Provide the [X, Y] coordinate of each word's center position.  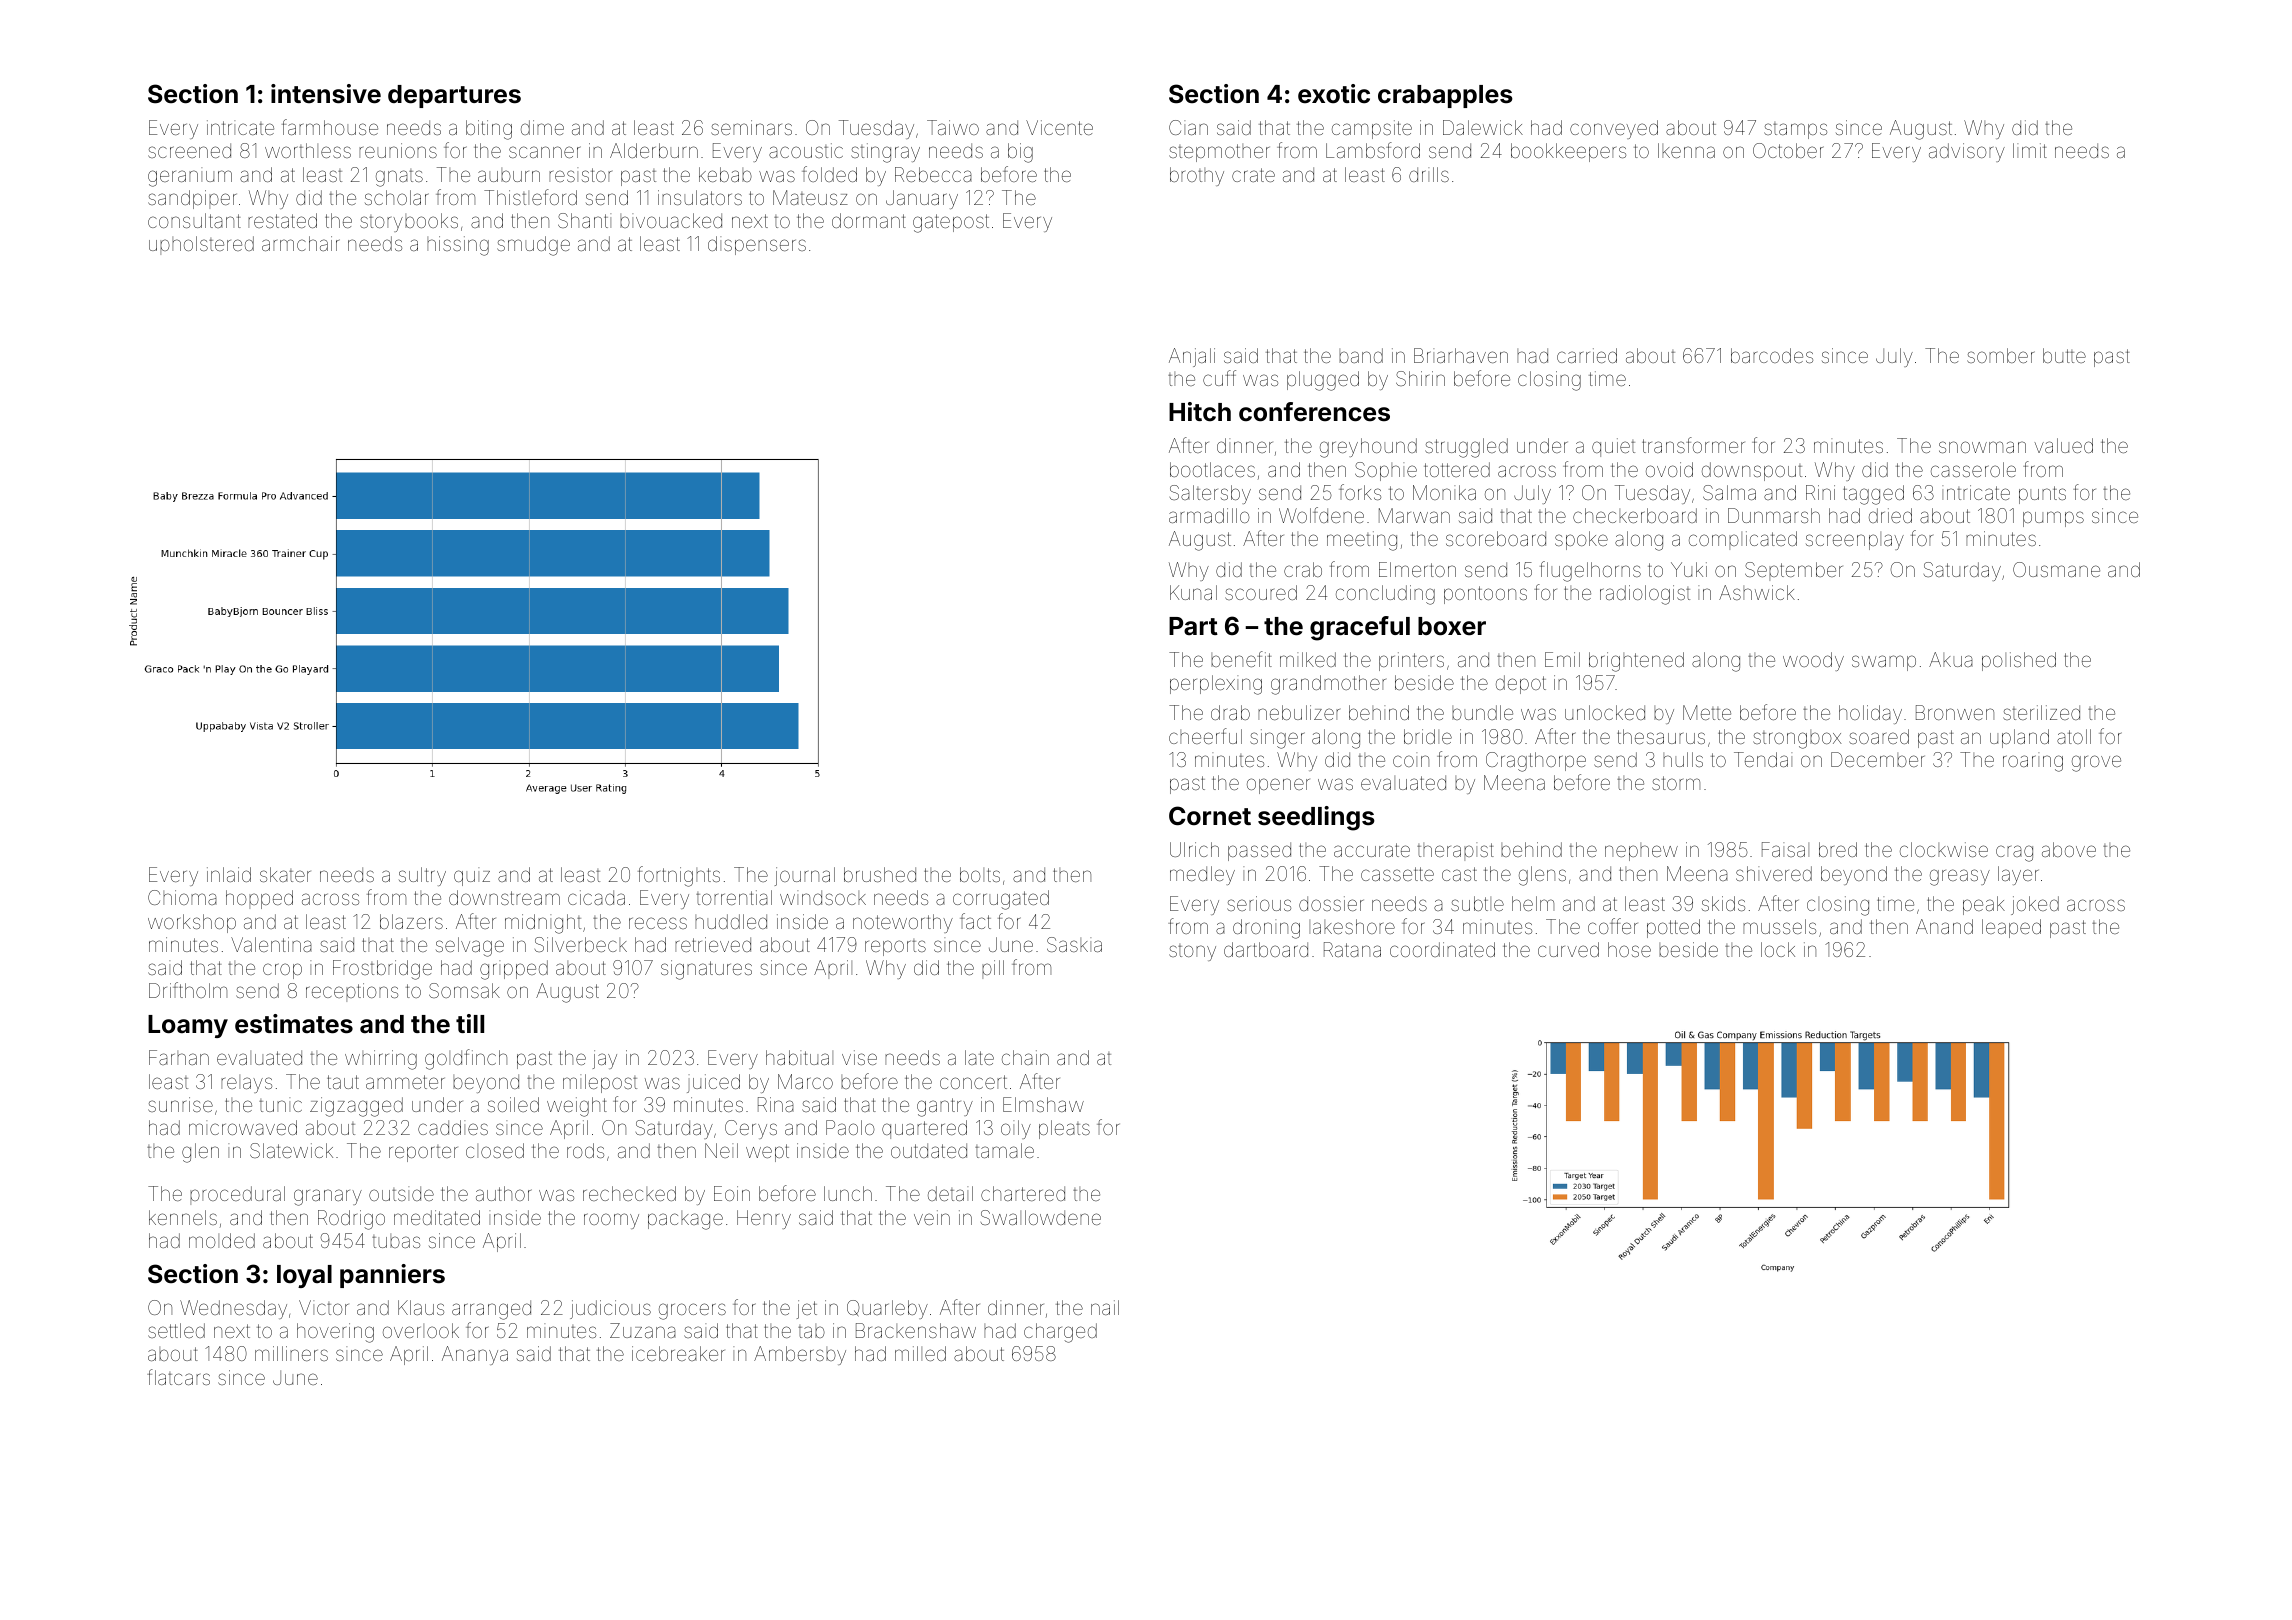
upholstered [201, 245]
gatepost [951, 223]
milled [920, 1353]
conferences [1314, 412]
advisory [1967, 152]
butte [2064, 355]
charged [1060, 1333]
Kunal [1193, 592]
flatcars [178, 1377]
